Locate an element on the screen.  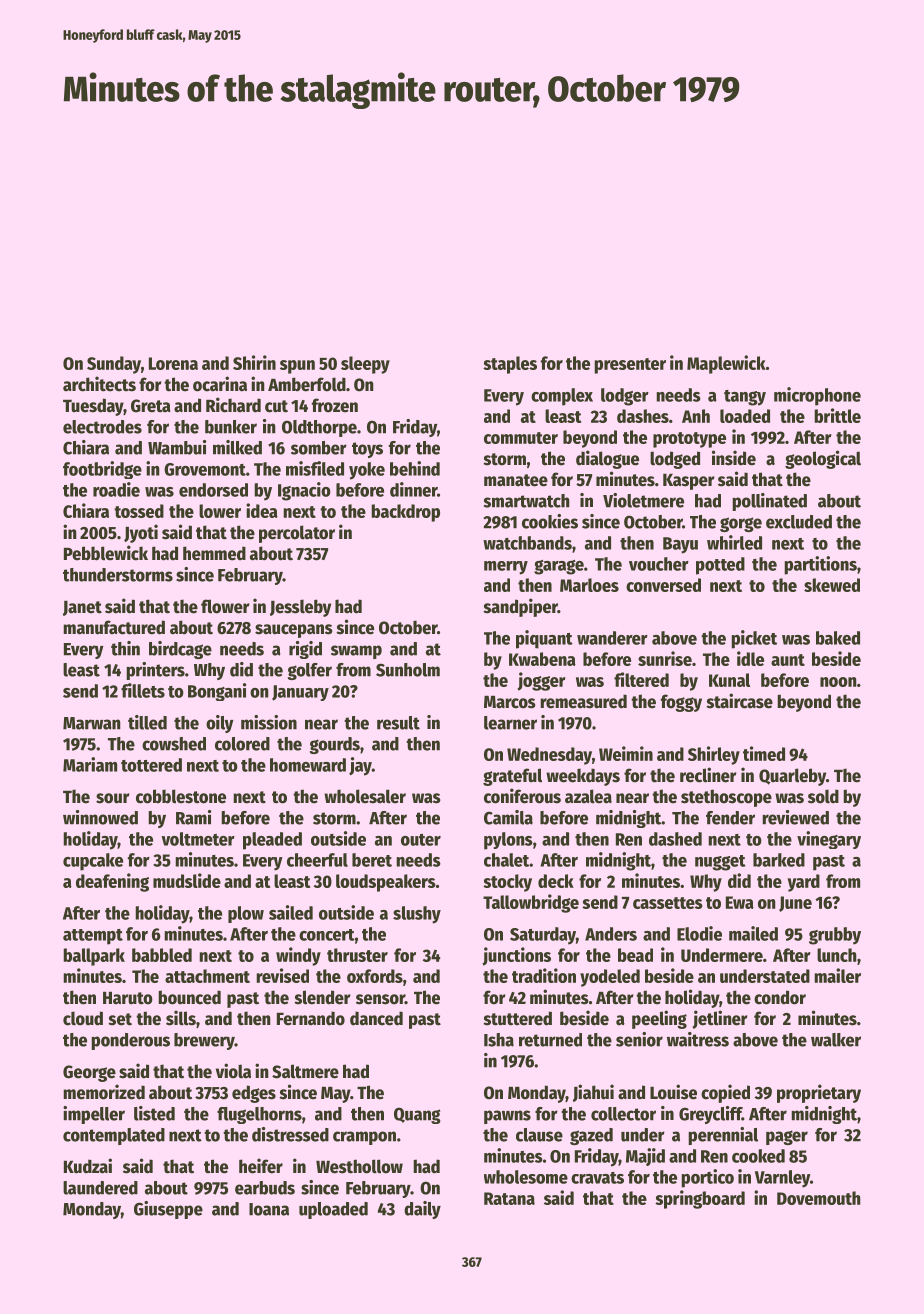
bounced is located at coordinates (189, 997).
